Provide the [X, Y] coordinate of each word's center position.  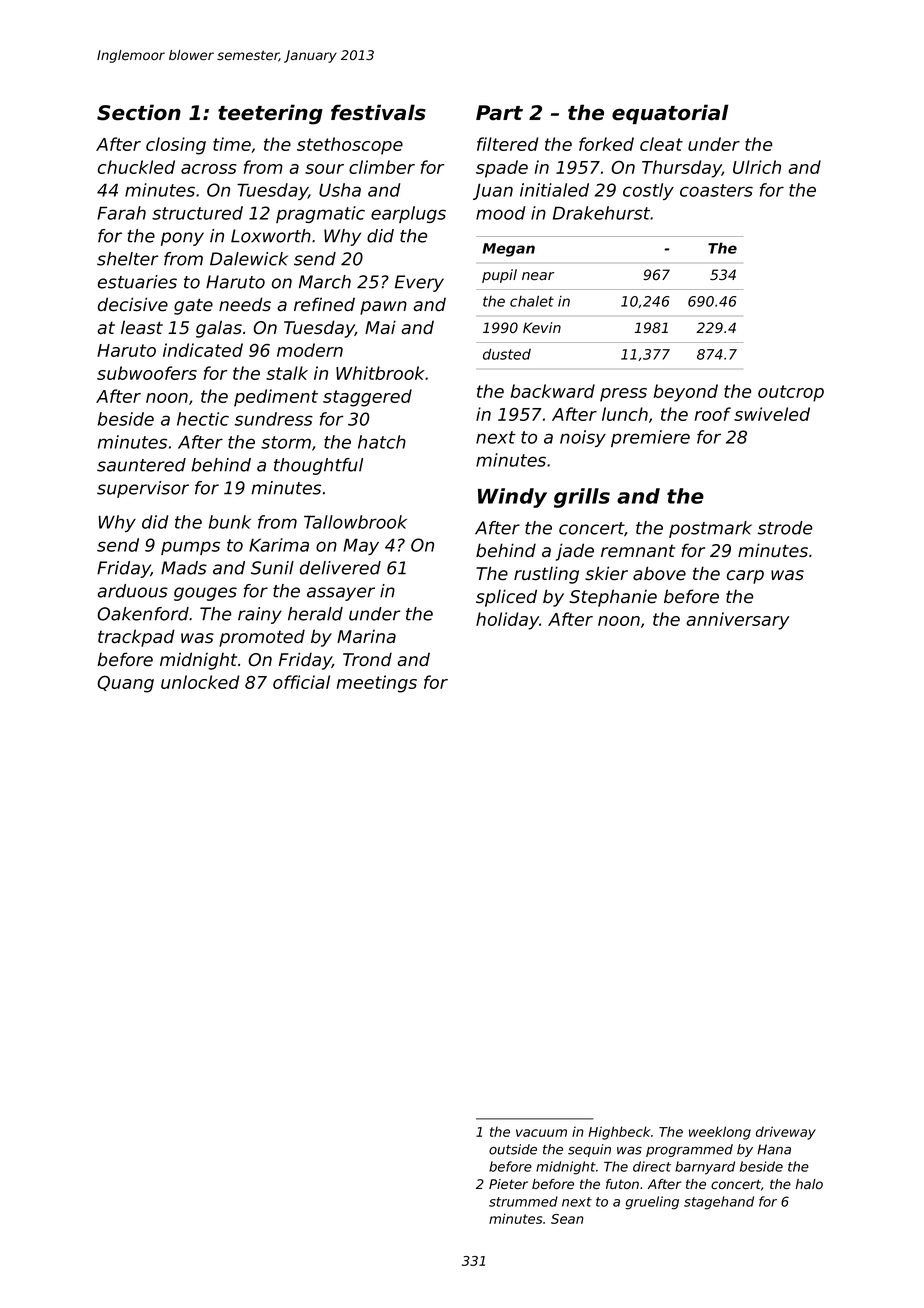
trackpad [136, 638]
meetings [377, 684]
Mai [380, 327]
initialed [554, 190]
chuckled [136, 167]
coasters [716, 190]
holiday [507, 621]
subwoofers [147, 373]
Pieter [508, 1184]
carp [745, 577]
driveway [786, 1133]
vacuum [541, 1133]
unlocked [200, 682]
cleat [661, 144]
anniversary [737, 621]
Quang [125, 684]
